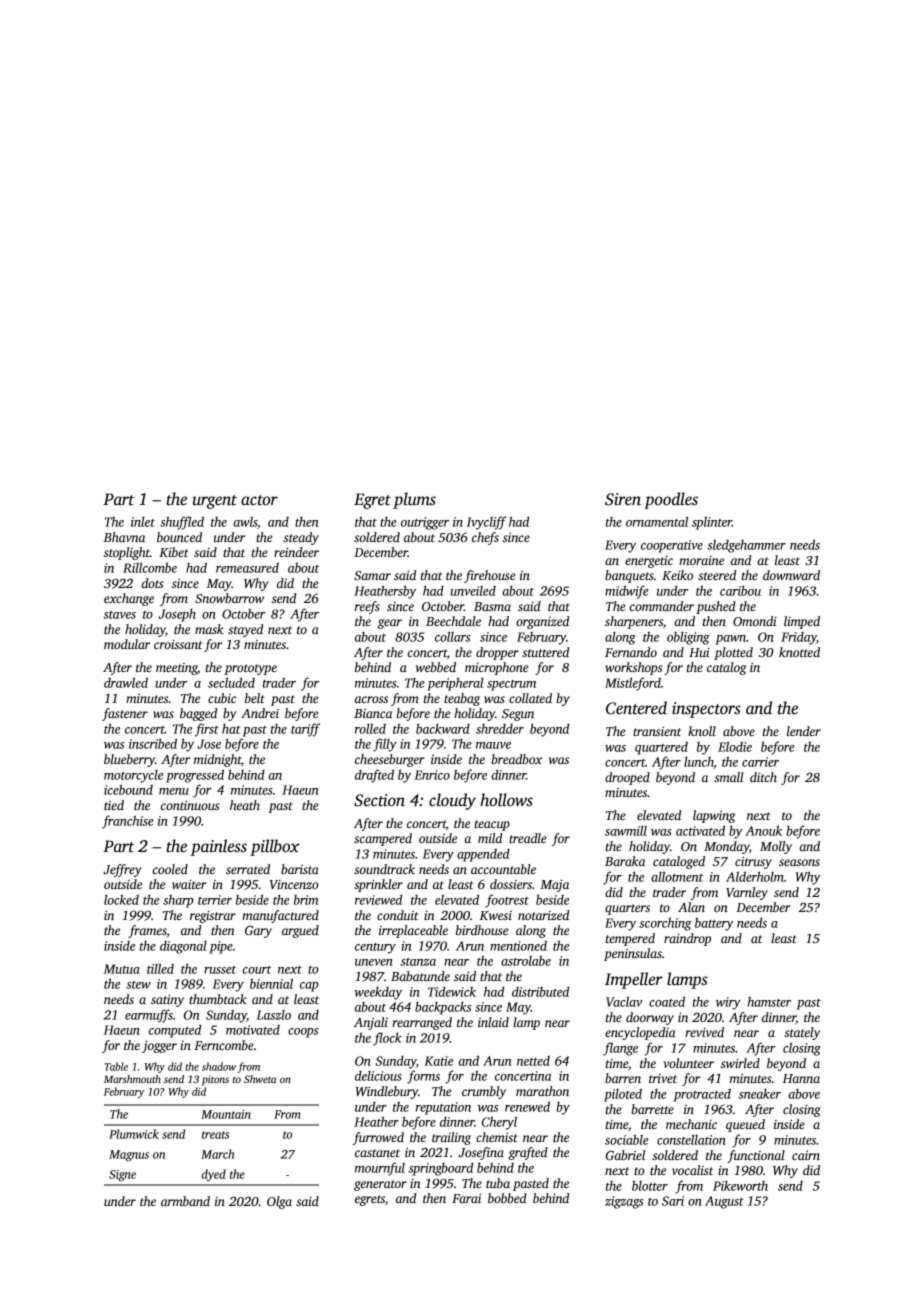 This screenshot has width=924, height=1308. Describe the element at coordinates (466, 1198) in the screenshot. I see `Farai` at that location.
